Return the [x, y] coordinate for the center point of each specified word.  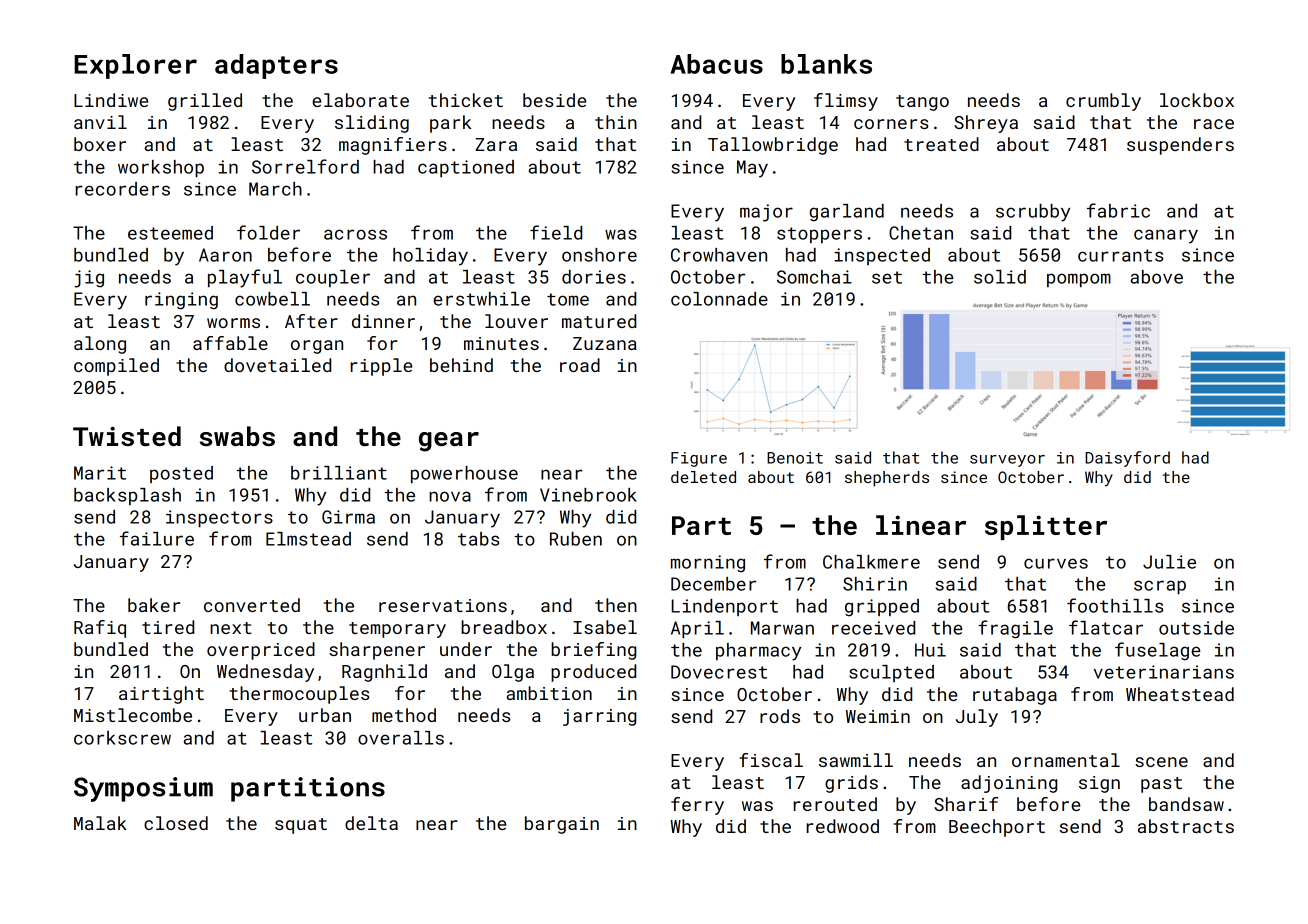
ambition [549, 693]
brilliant [339, 473]
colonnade [719, 299]
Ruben [576, 539]
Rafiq [100, 629]
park [450, 124]
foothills [1115, 605]
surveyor [1007, 461]
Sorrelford [305, 166]
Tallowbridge [773, 146]
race [1214, 124]
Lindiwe [111, 100]
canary [1166, 236]
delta [371, 823]
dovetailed [277, 365]
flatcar [1106, 627]
